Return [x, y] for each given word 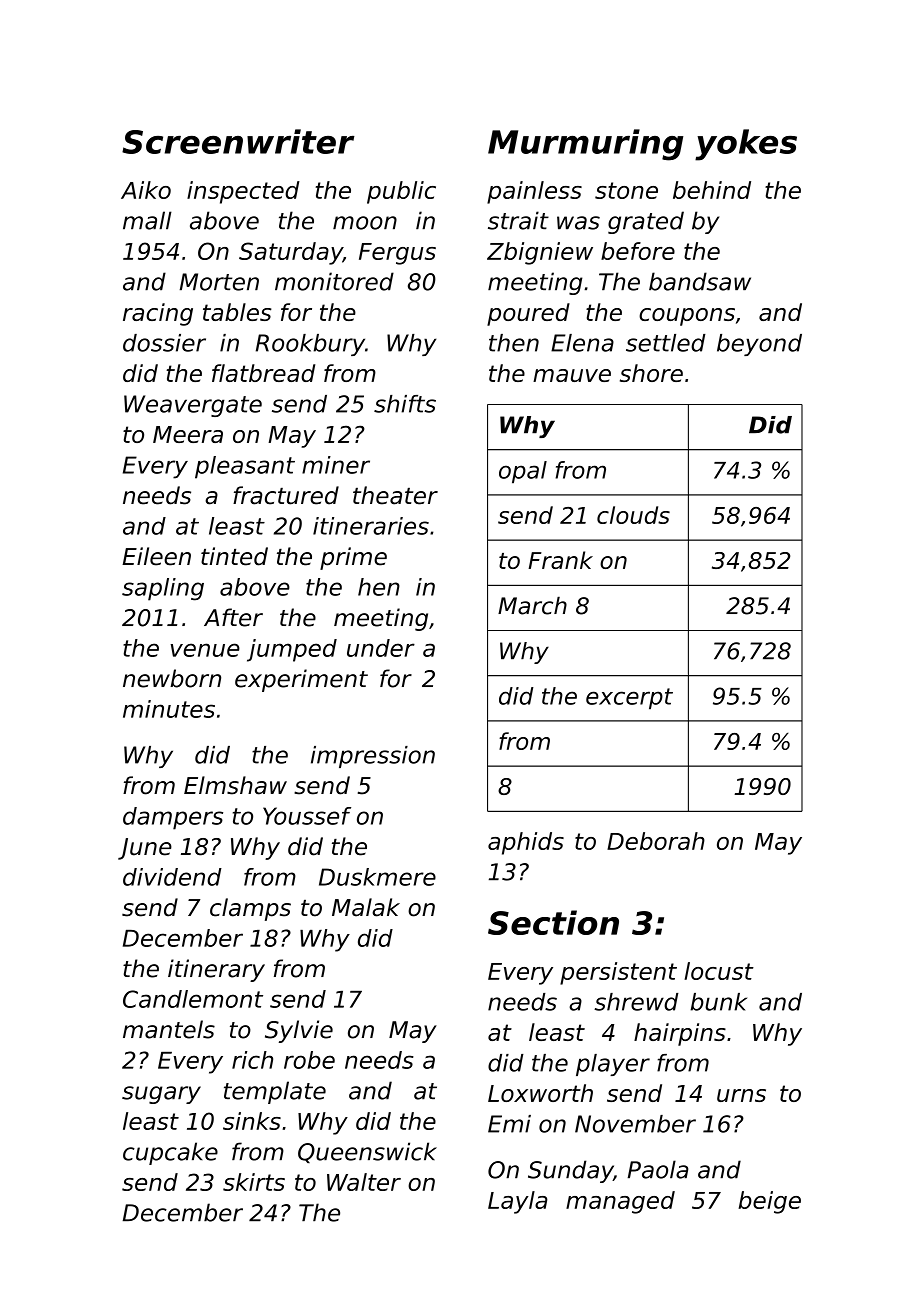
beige [769, 1202]
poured [528, 314]
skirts [254, 1182]
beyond [759, 345]
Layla [518, 1202]
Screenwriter [238, 141]
